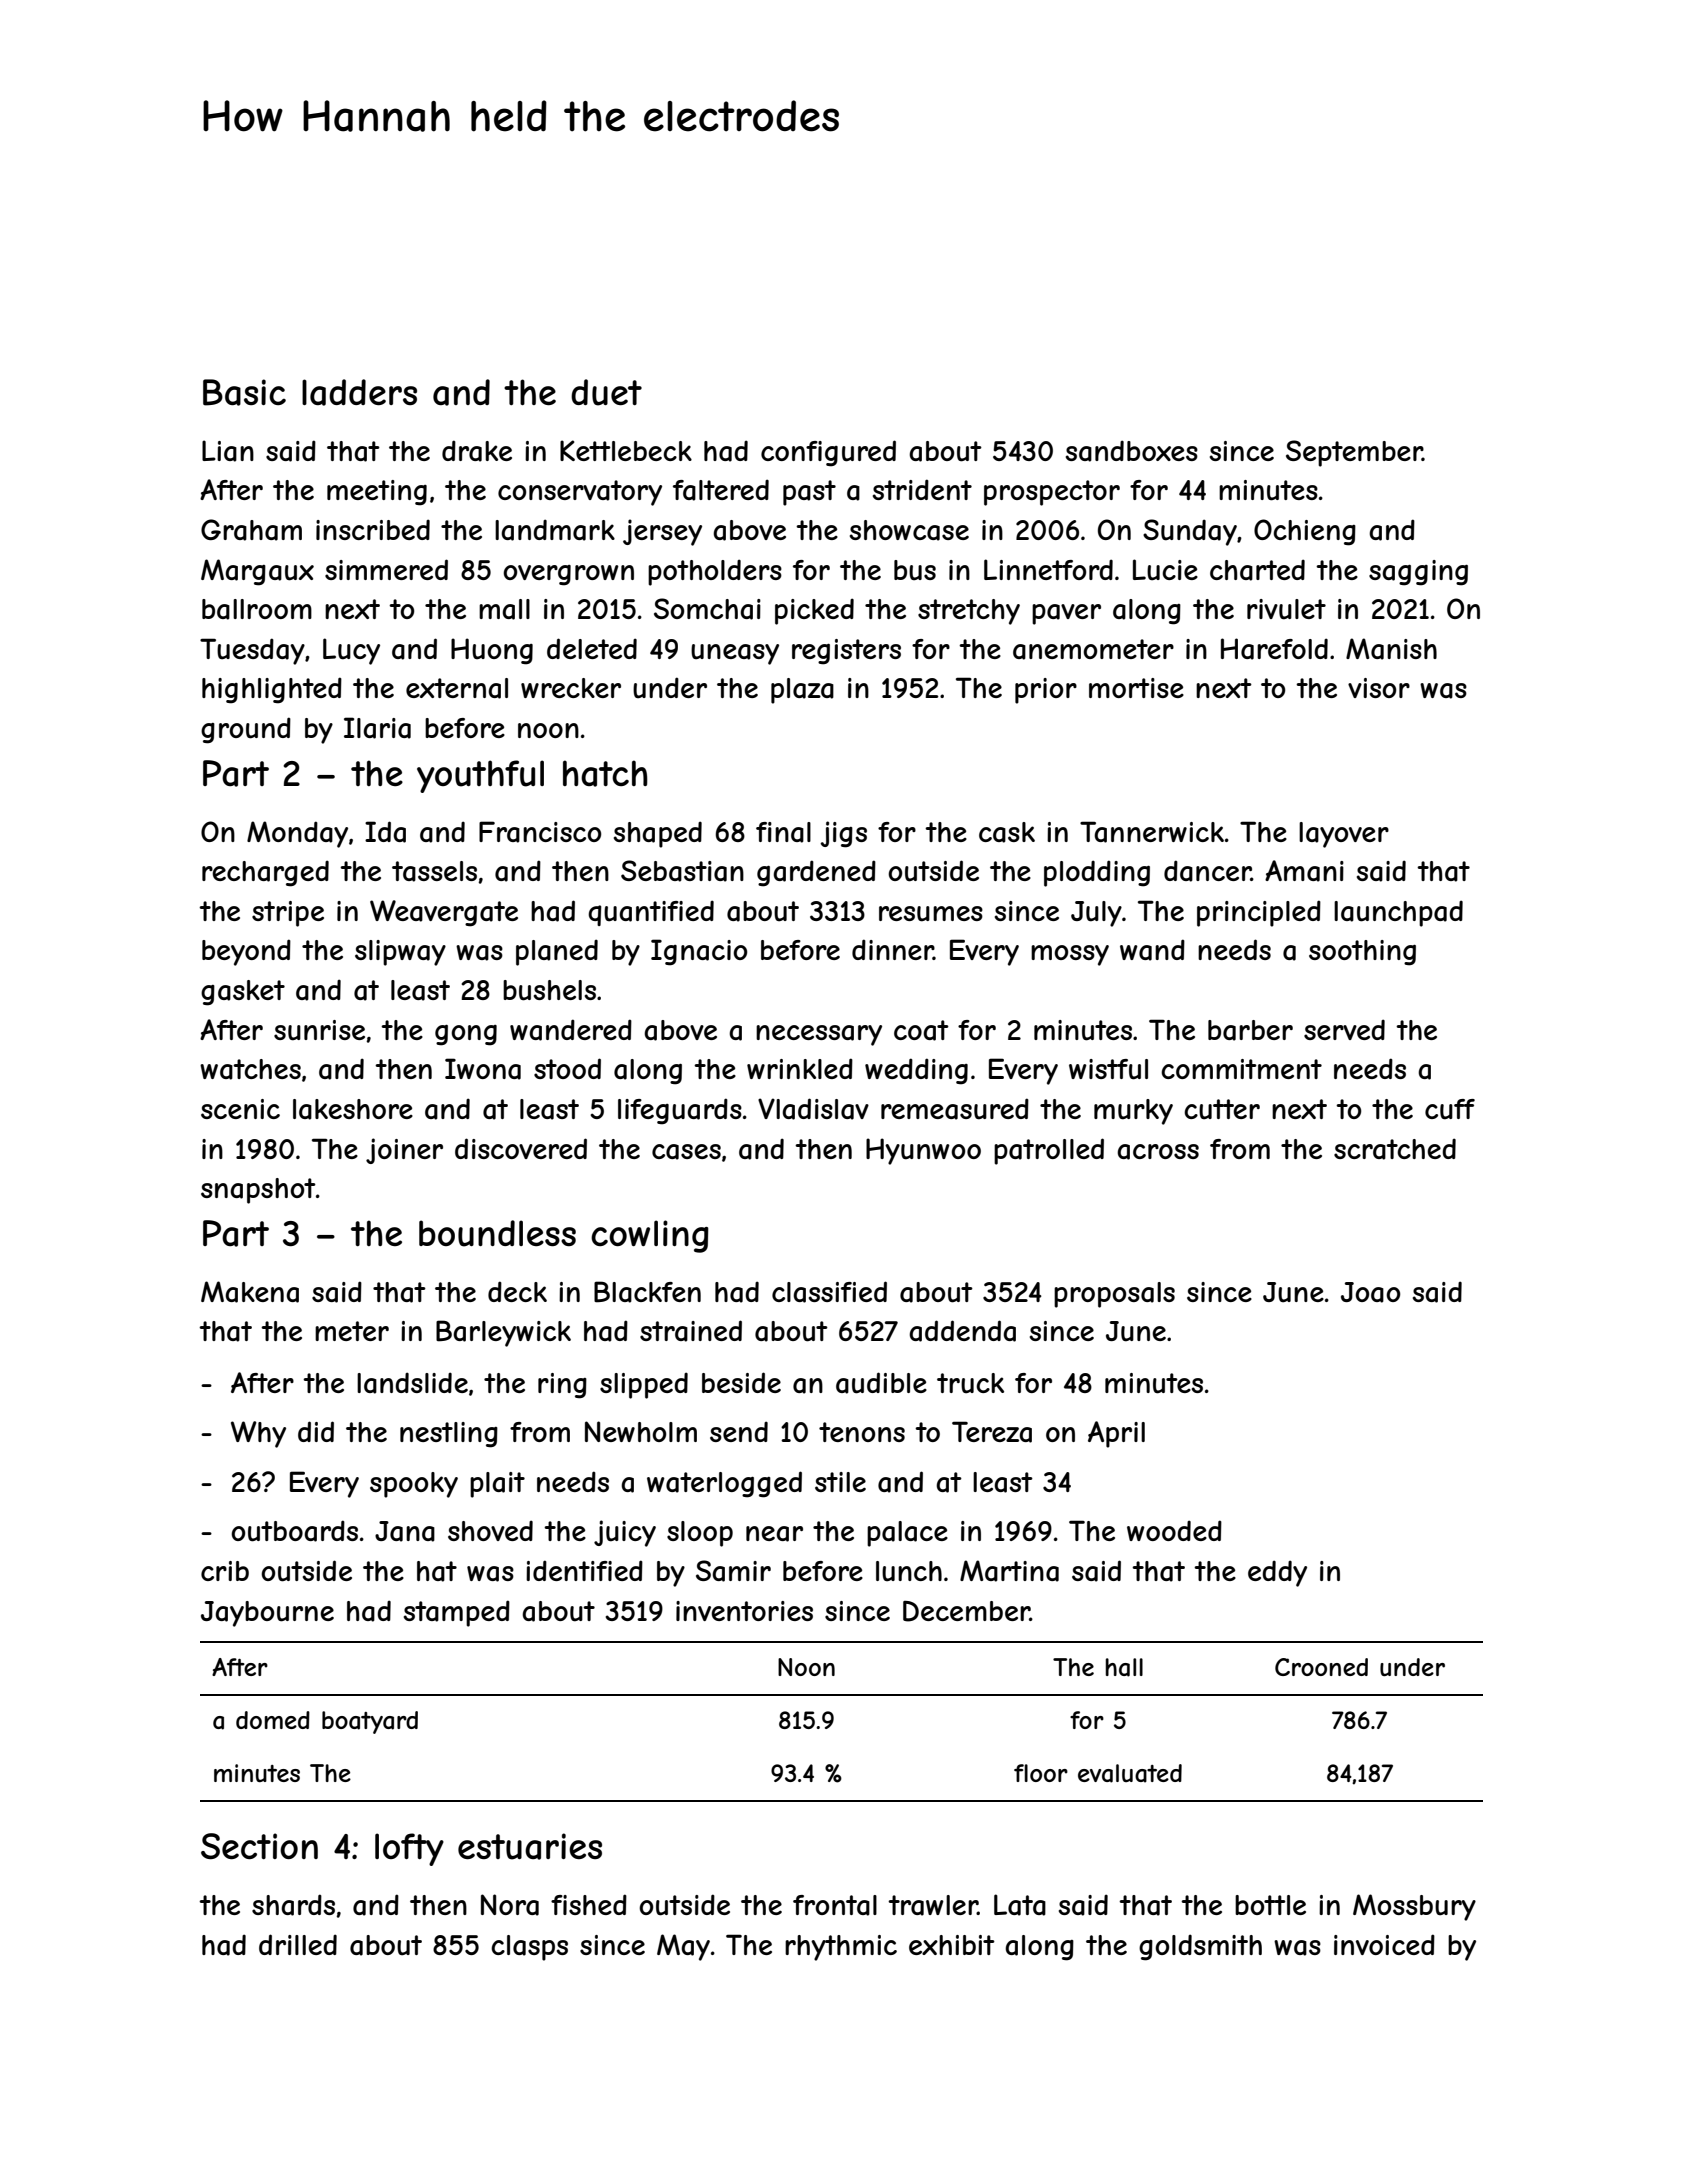  What do you see at coordinates (359, 392) in the page?
I see `ladders` at bounding box center [359, 392].
